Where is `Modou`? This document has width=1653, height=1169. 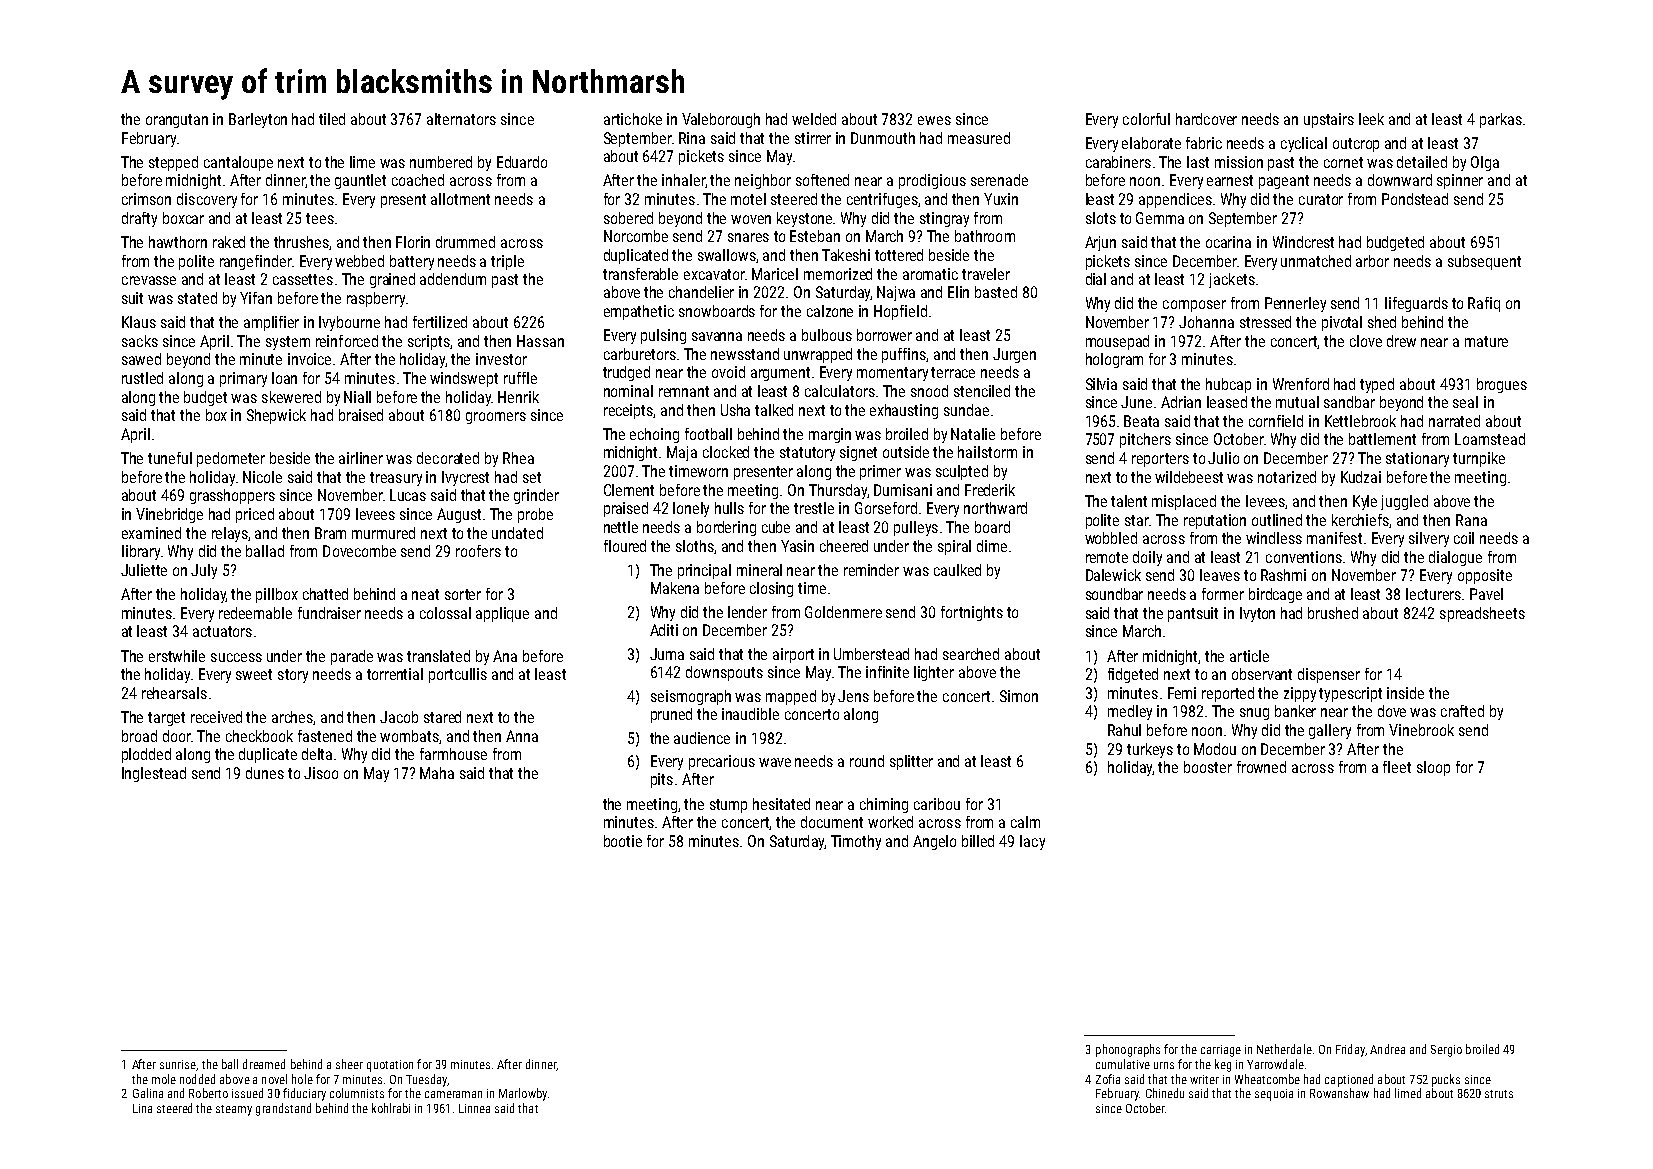
Modou is located at coordinates (1215, 749).
